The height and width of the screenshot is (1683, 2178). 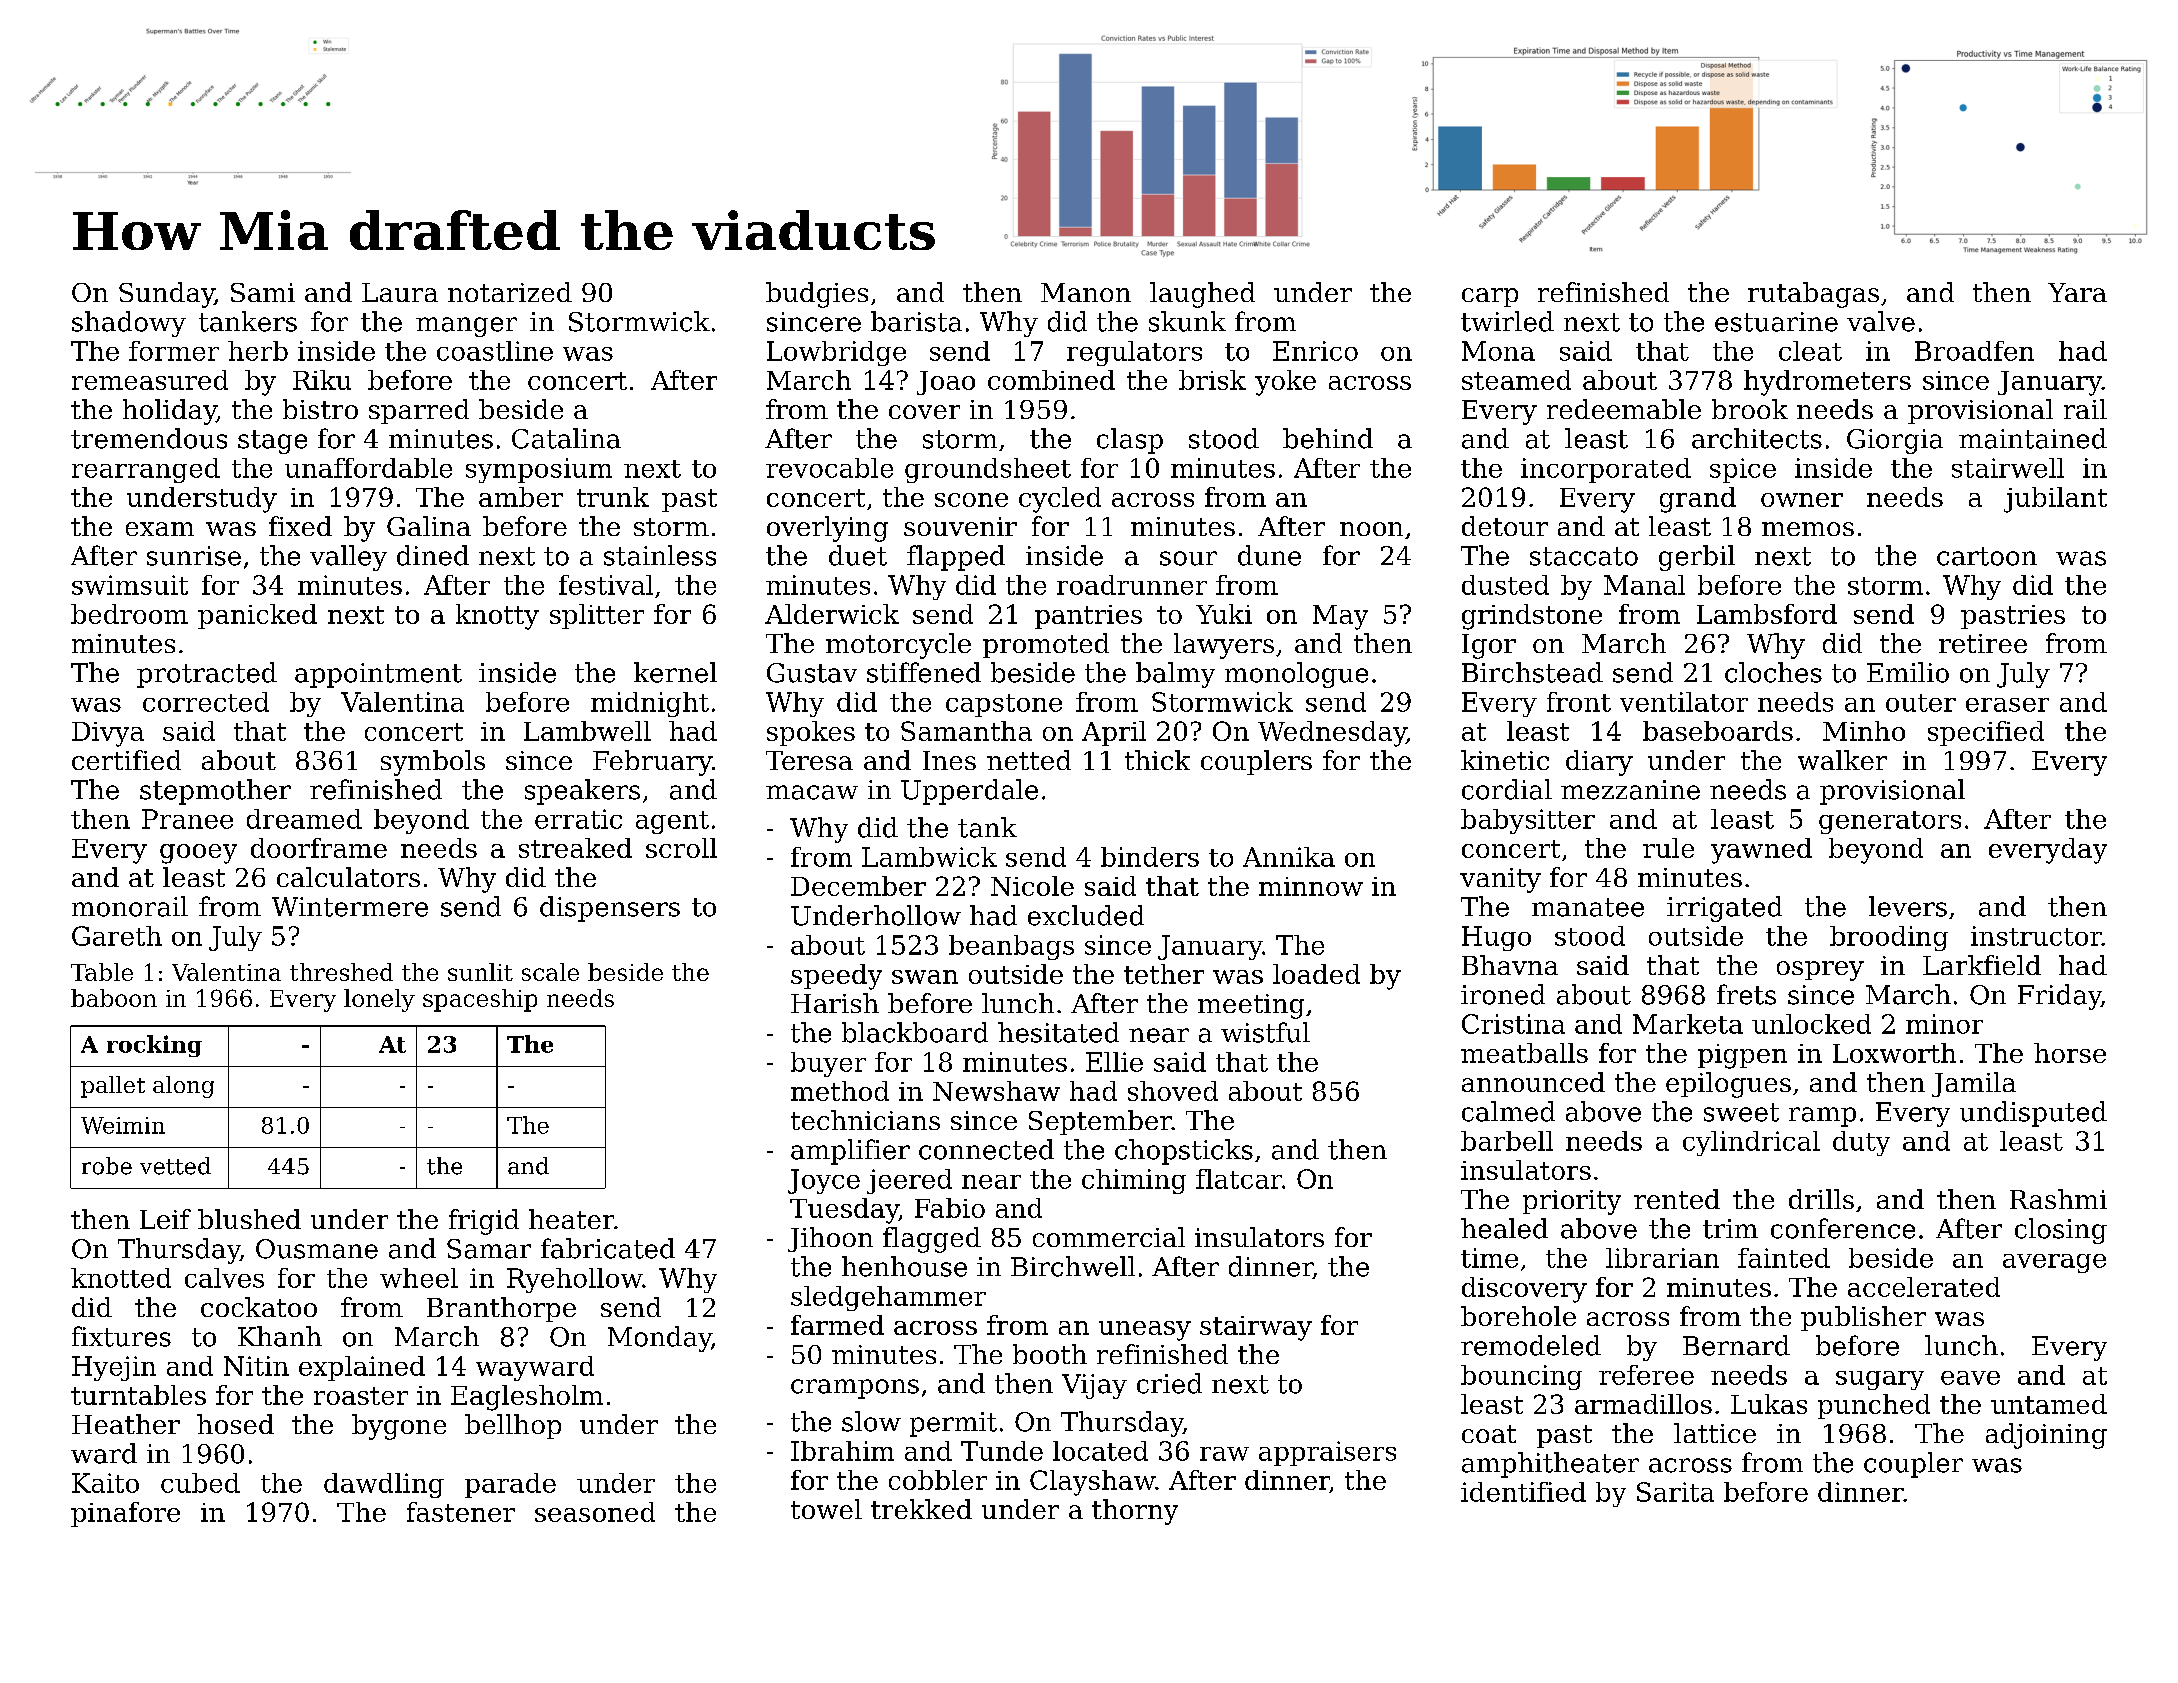 What do you see at coordinates (817, 295) in the screenshot?
I see `budgies` at bounding box center [817, 295].
